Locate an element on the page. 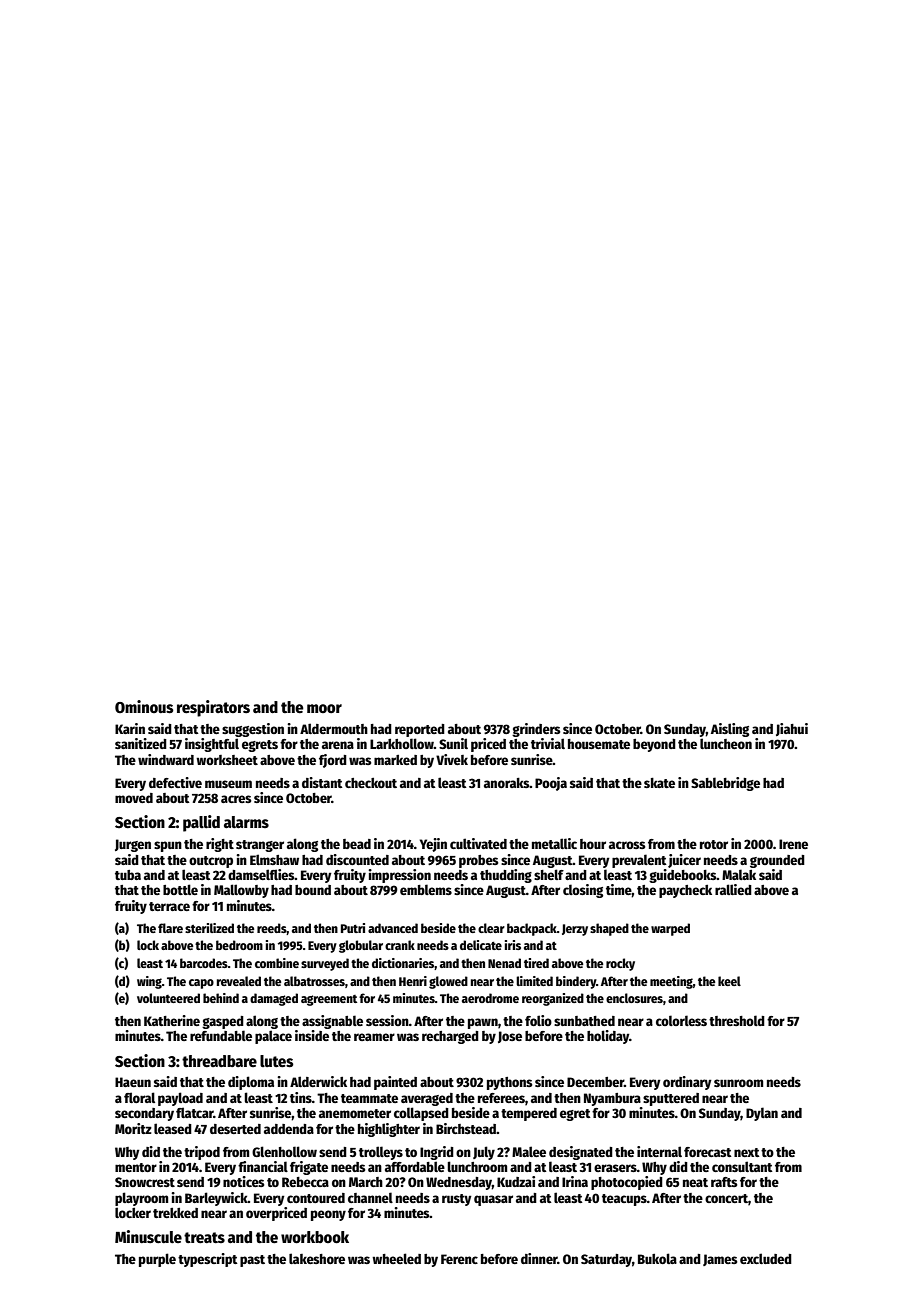  keel is located at coordinates (729, 981).
